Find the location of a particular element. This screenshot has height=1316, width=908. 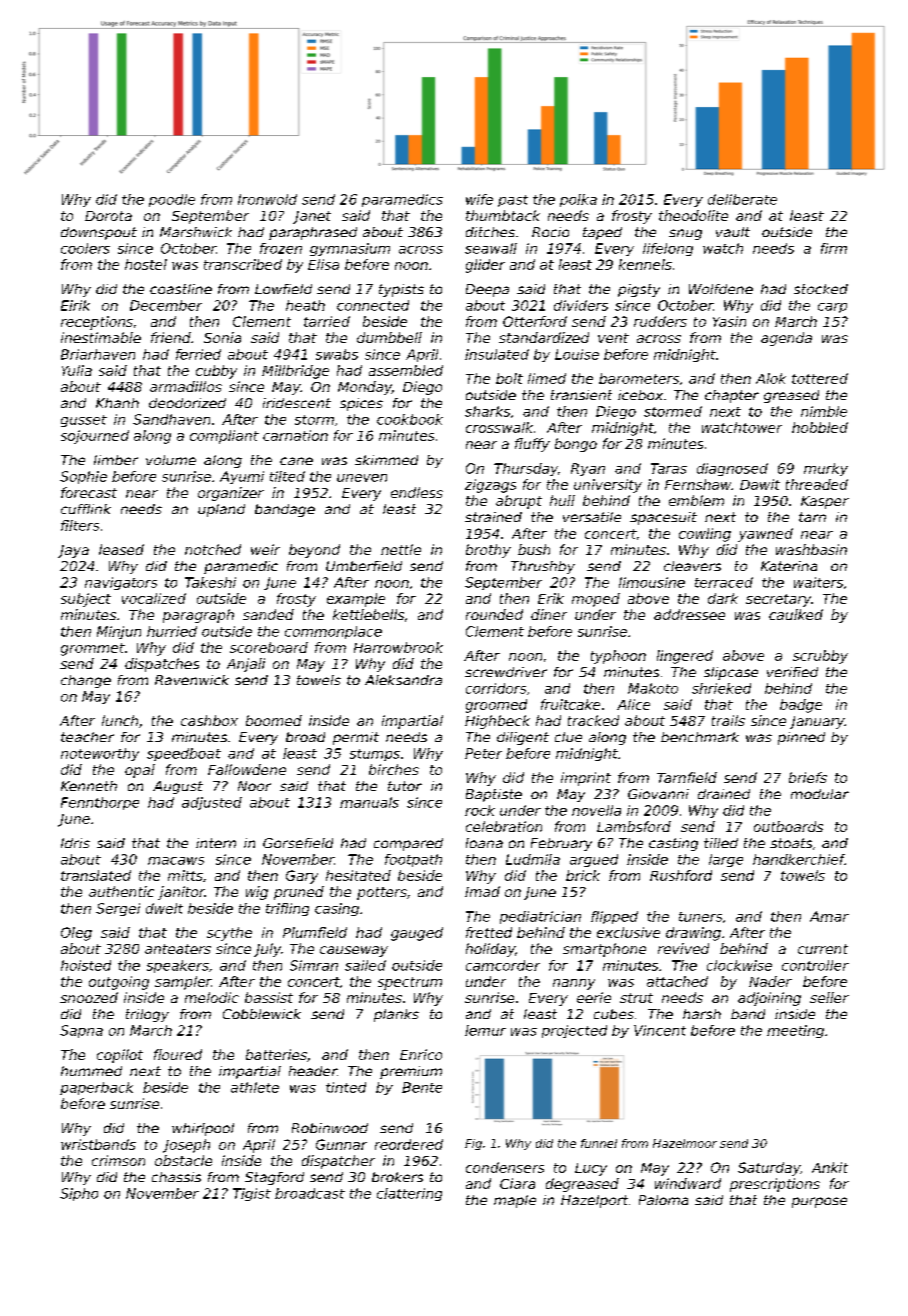

theodolite is located at coordinates (693, 215).
